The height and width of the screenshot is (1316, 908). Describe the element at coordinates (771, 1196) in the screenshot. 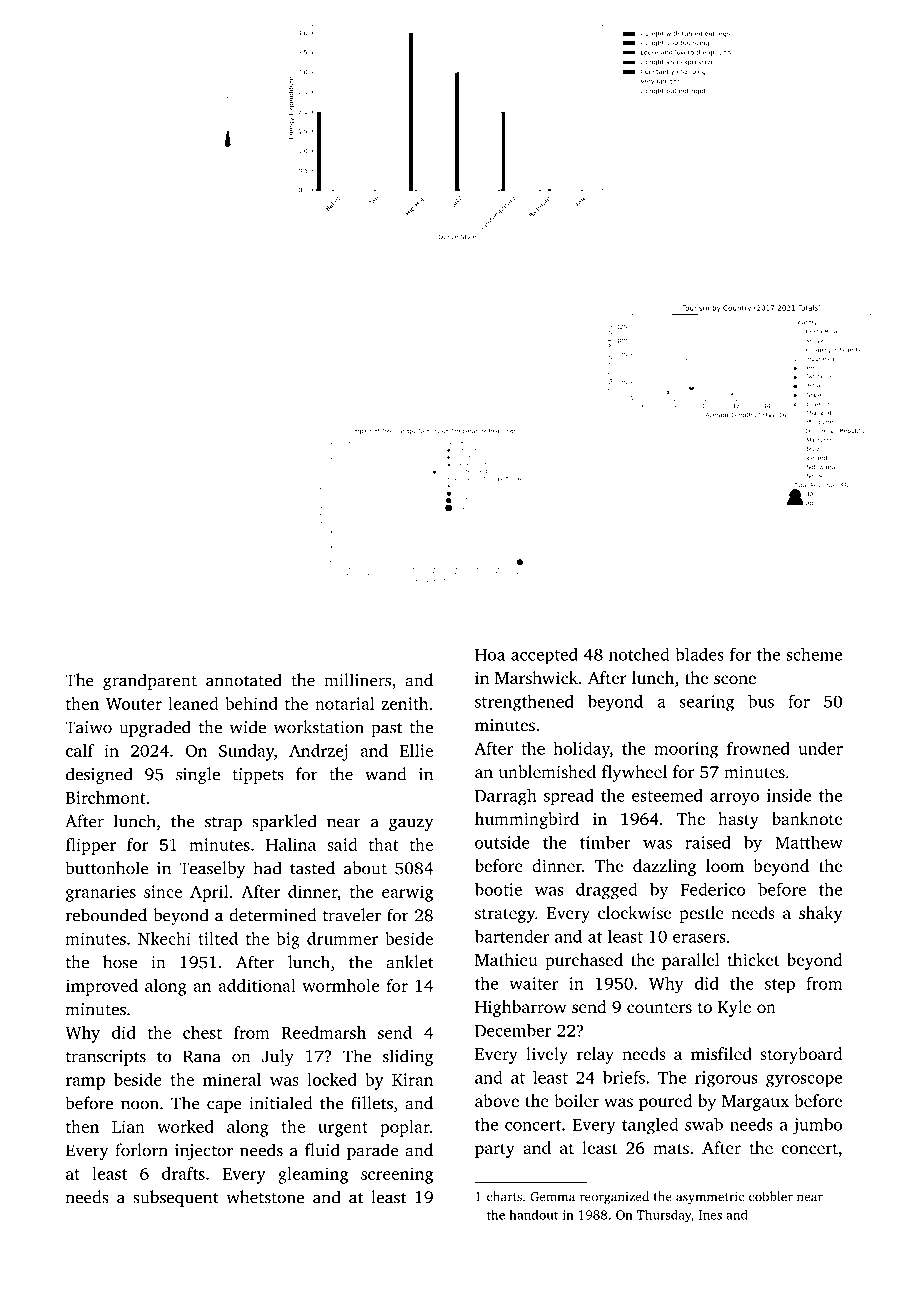

I see `cobbler` at that location.
